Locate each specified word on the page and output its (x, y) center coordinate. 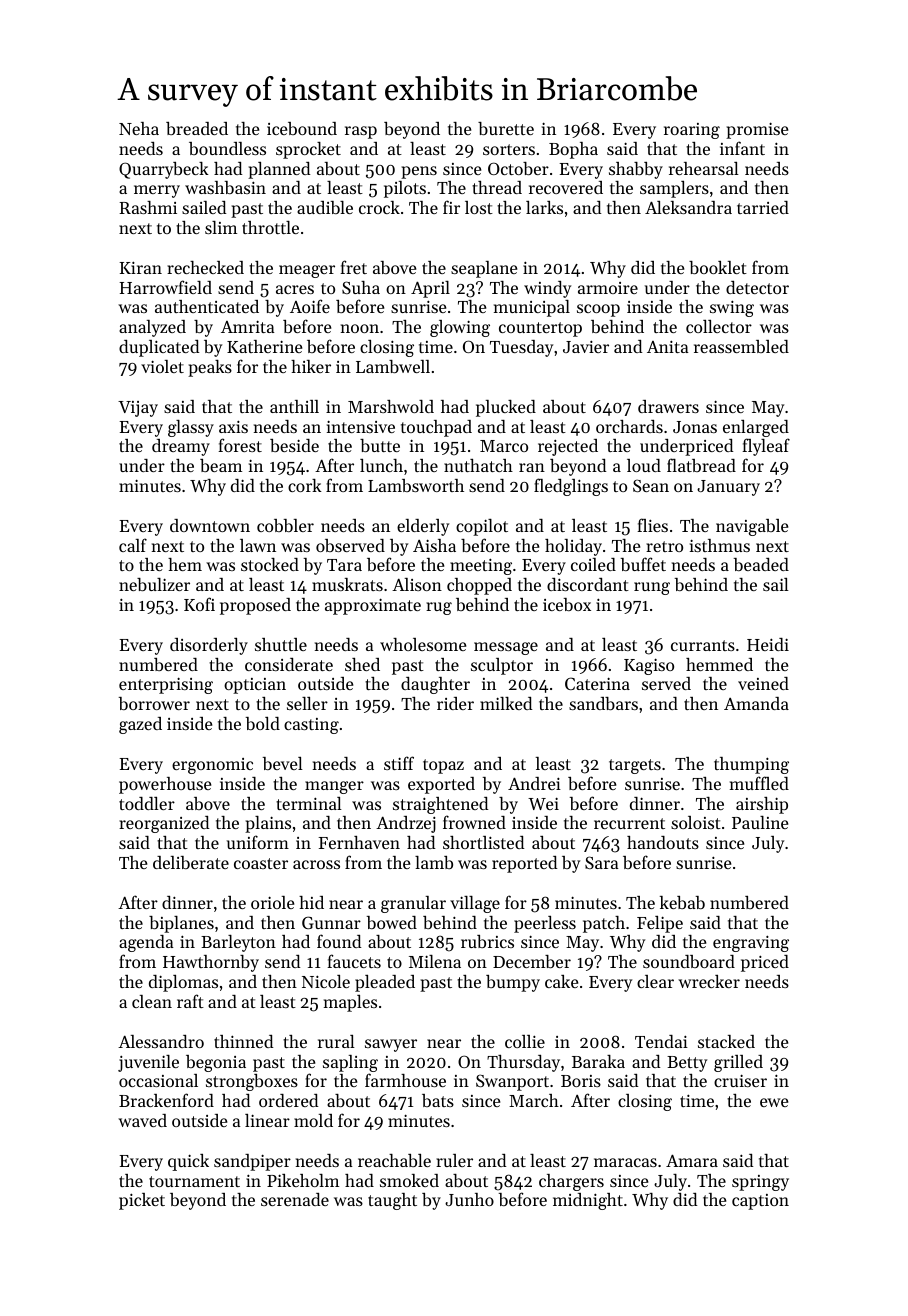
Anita (668, 346)
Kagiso (649, 666)
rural (336, 1041)
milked (506, 703)
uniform (258, 842)
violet (162, 366)
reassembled (741, 346)
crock (379, 207)
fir (451, 207)
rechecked (205, 267)
